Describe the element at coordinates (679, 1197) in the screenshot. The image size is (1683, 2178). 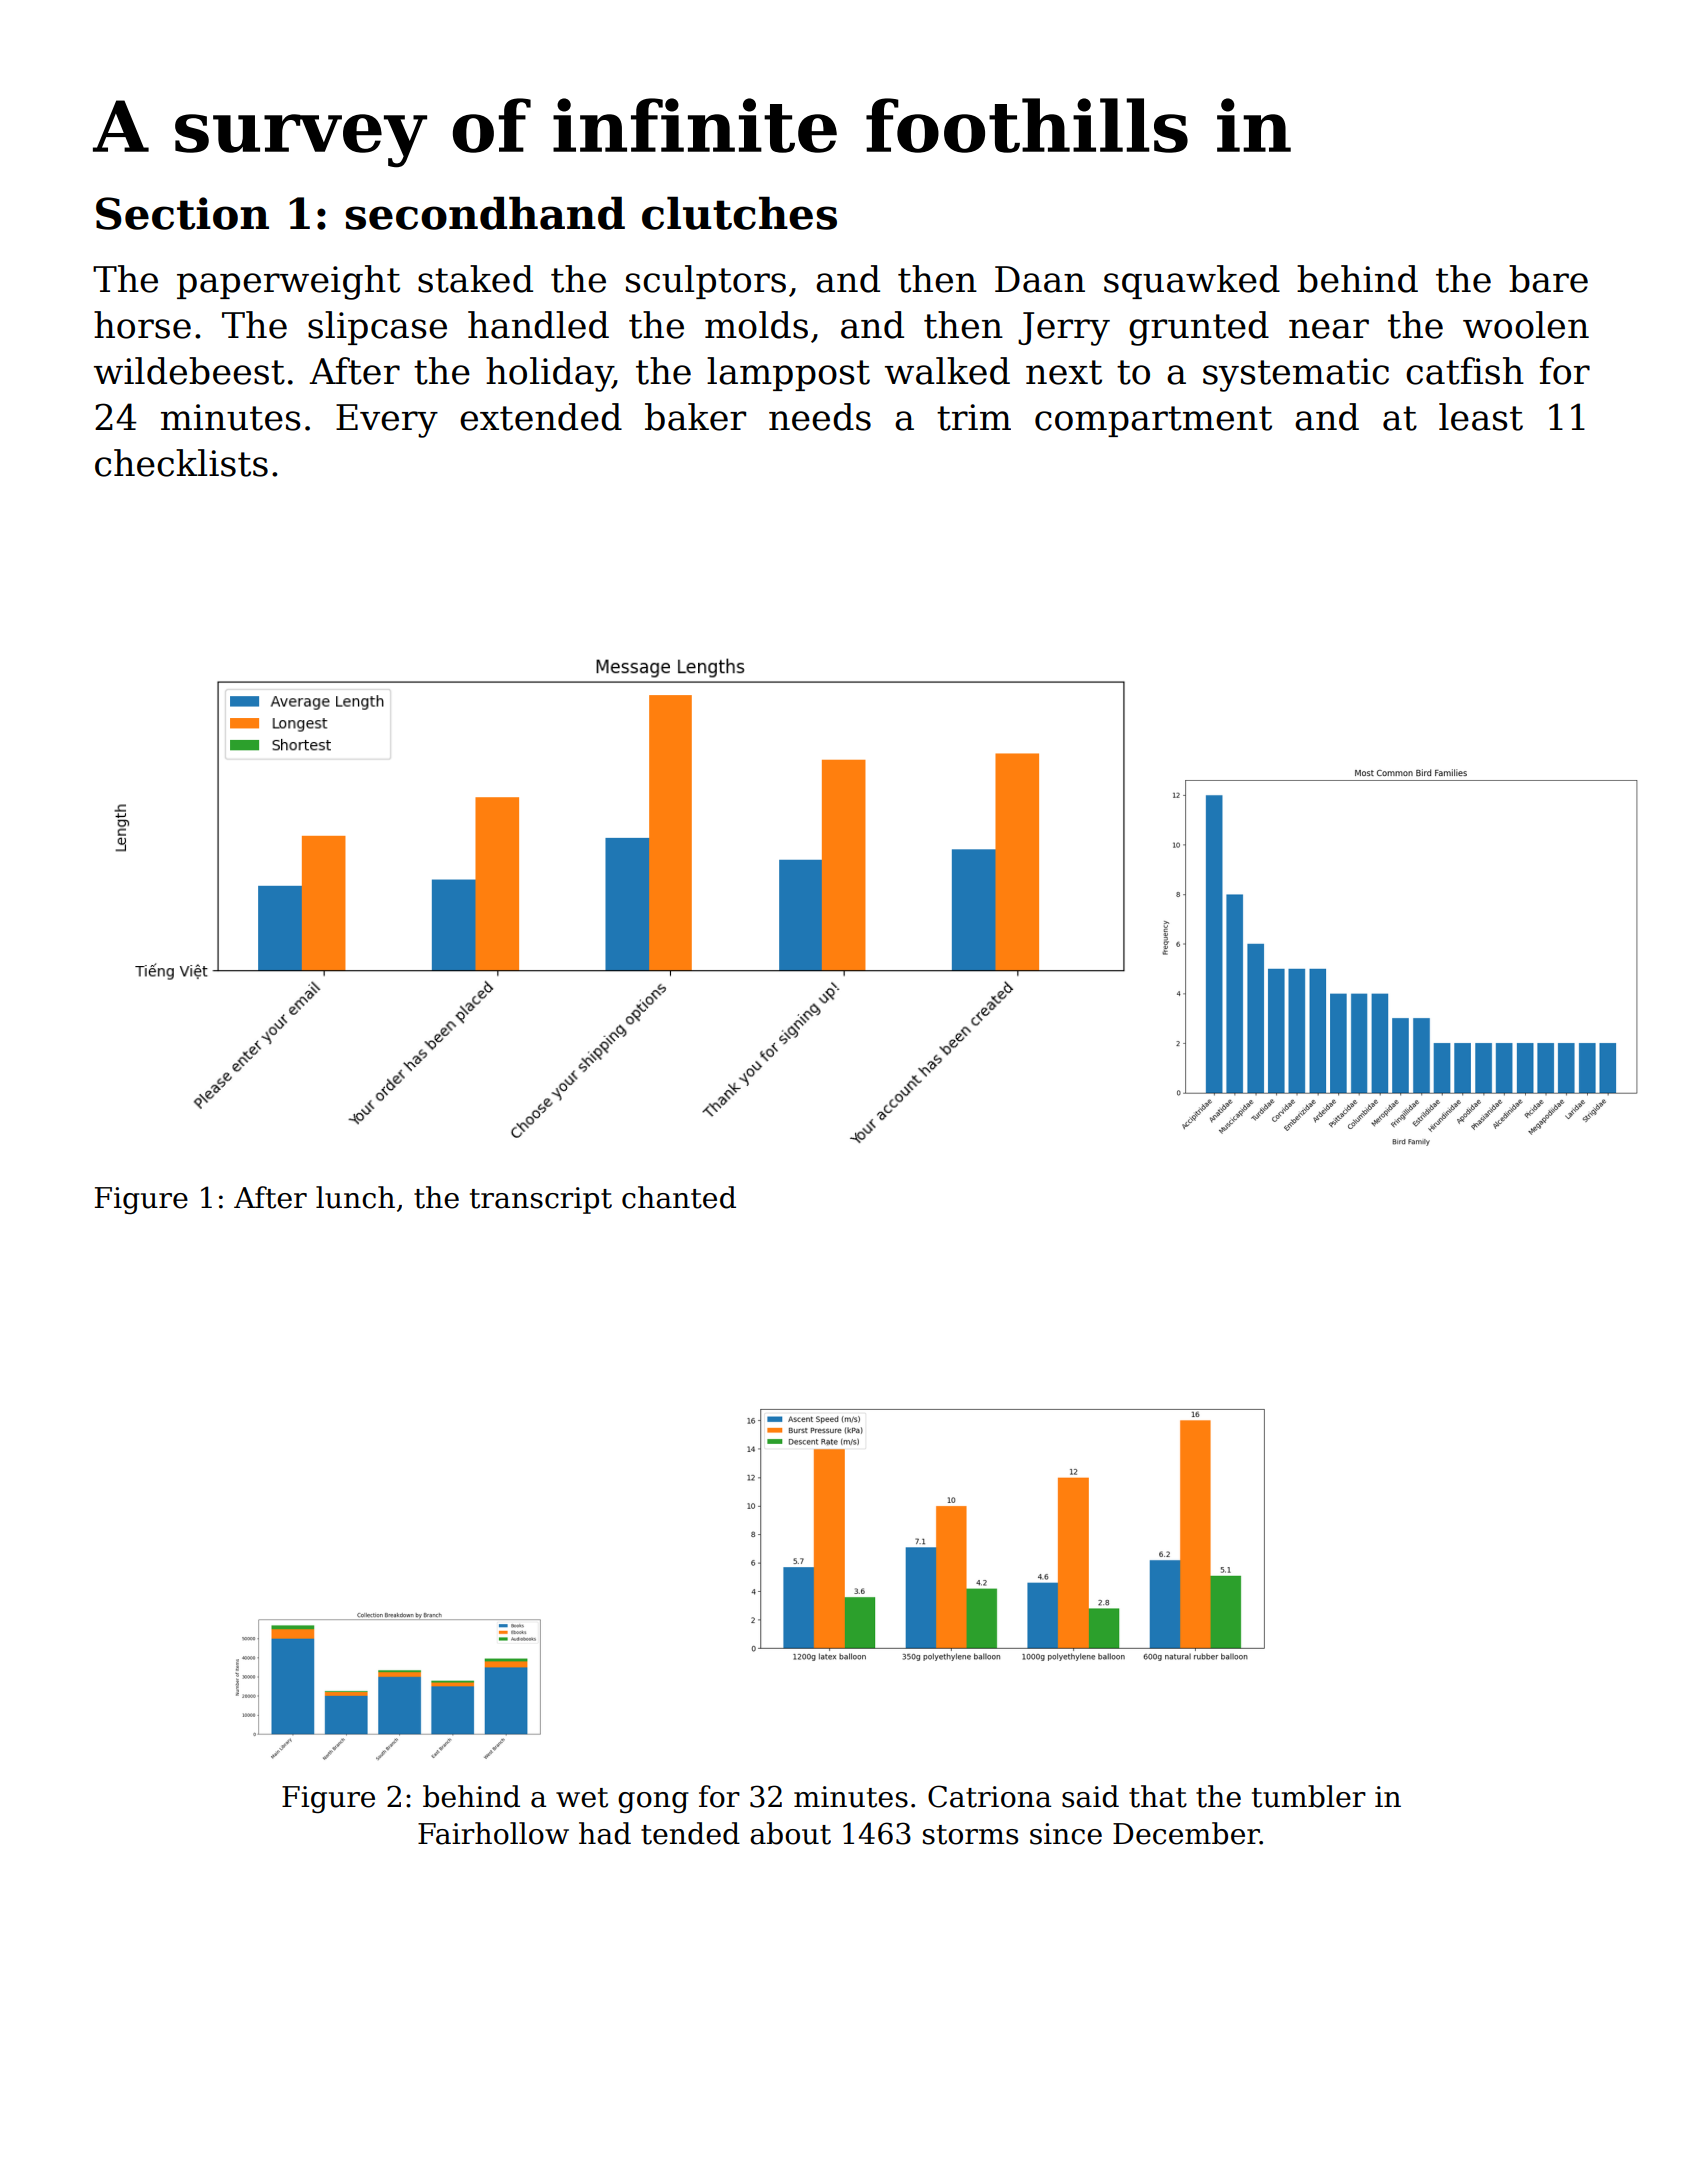
I see `chanted` at that location.
